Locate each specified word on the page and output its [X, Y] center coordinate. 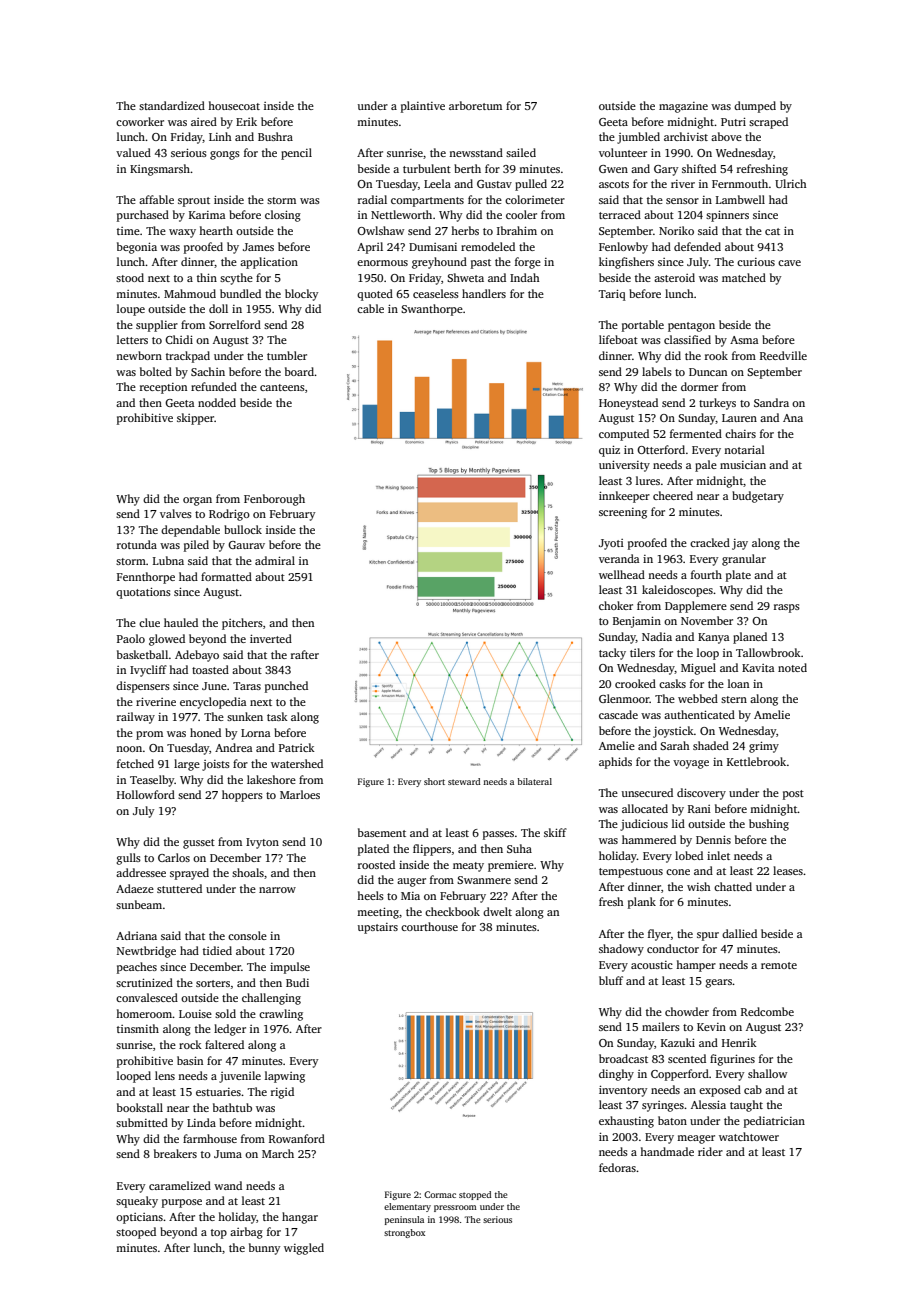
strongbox [404, 1233]
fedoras [617, 1167]
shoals [248, 872]
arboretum [475, 105]
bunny [264, 1249]
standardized [172, 105]
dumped [755, 107]
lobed [689, 855]
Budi [297, 982]
